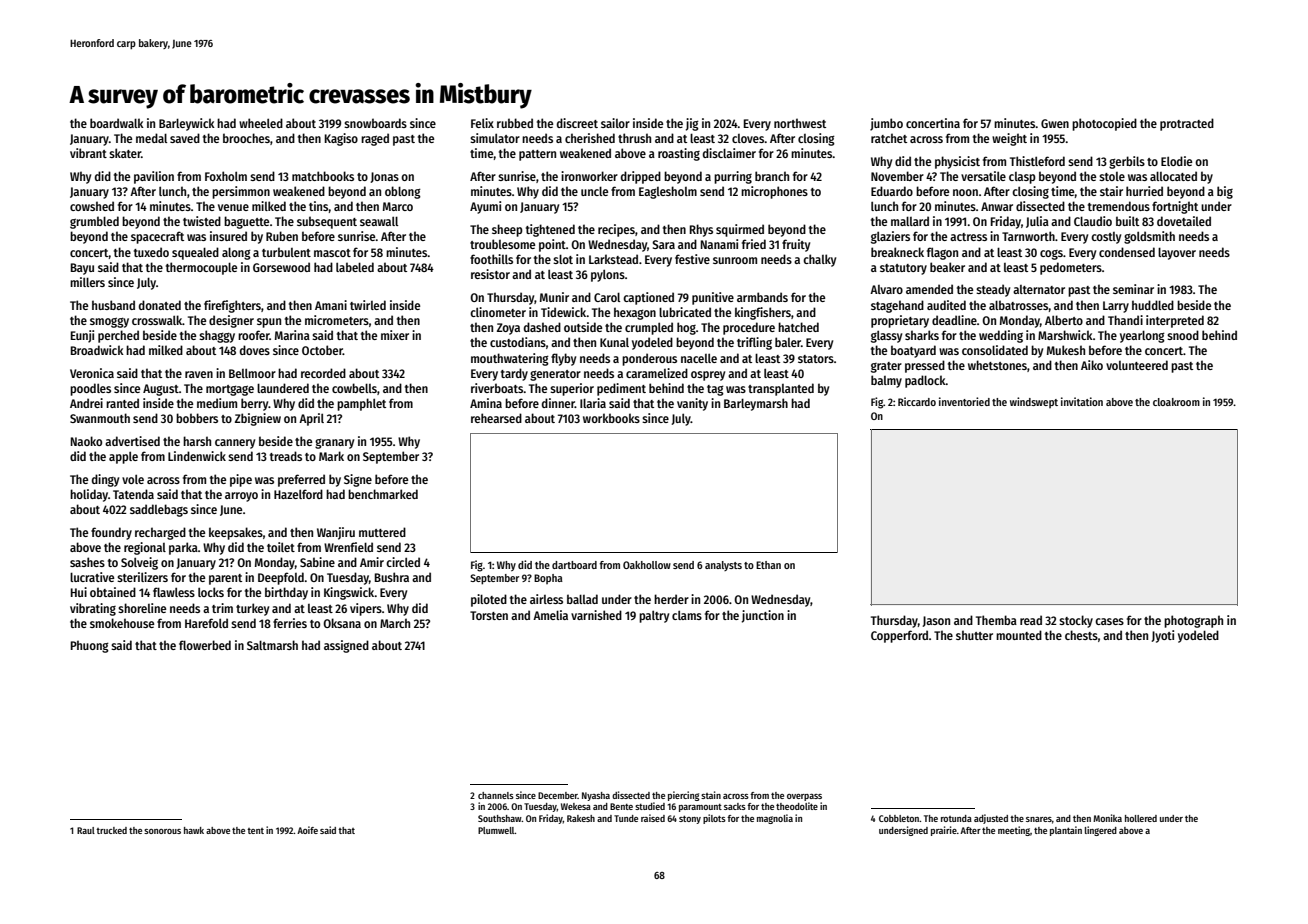  What do you see at coordinates (922, 335) in the page?
I see `sharks` at bounding box center [922, 335].
